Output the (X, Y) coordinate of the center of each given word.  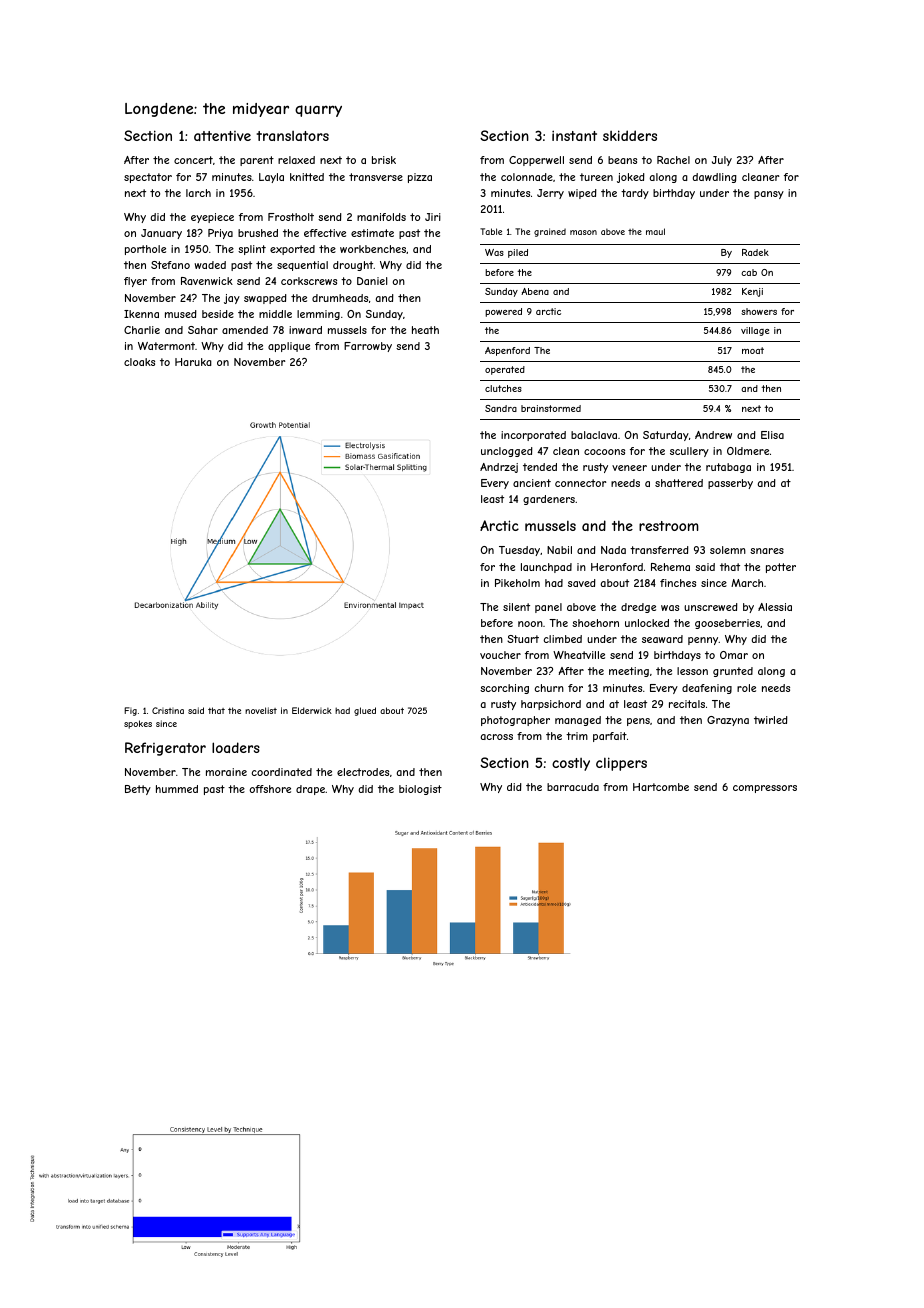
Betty (138, 790)
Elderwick (312, 710)
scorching (504, 689)
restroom (669, 526)
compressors (765, 789)
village (755, 331)
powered (503, 312)
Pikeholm (517, 583)
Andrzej (499, 468)
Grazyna (728, 721)
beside (218, 314)
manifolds (381, 217)
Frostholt (291, 217)
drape (311, 790)
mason (583, 232)
